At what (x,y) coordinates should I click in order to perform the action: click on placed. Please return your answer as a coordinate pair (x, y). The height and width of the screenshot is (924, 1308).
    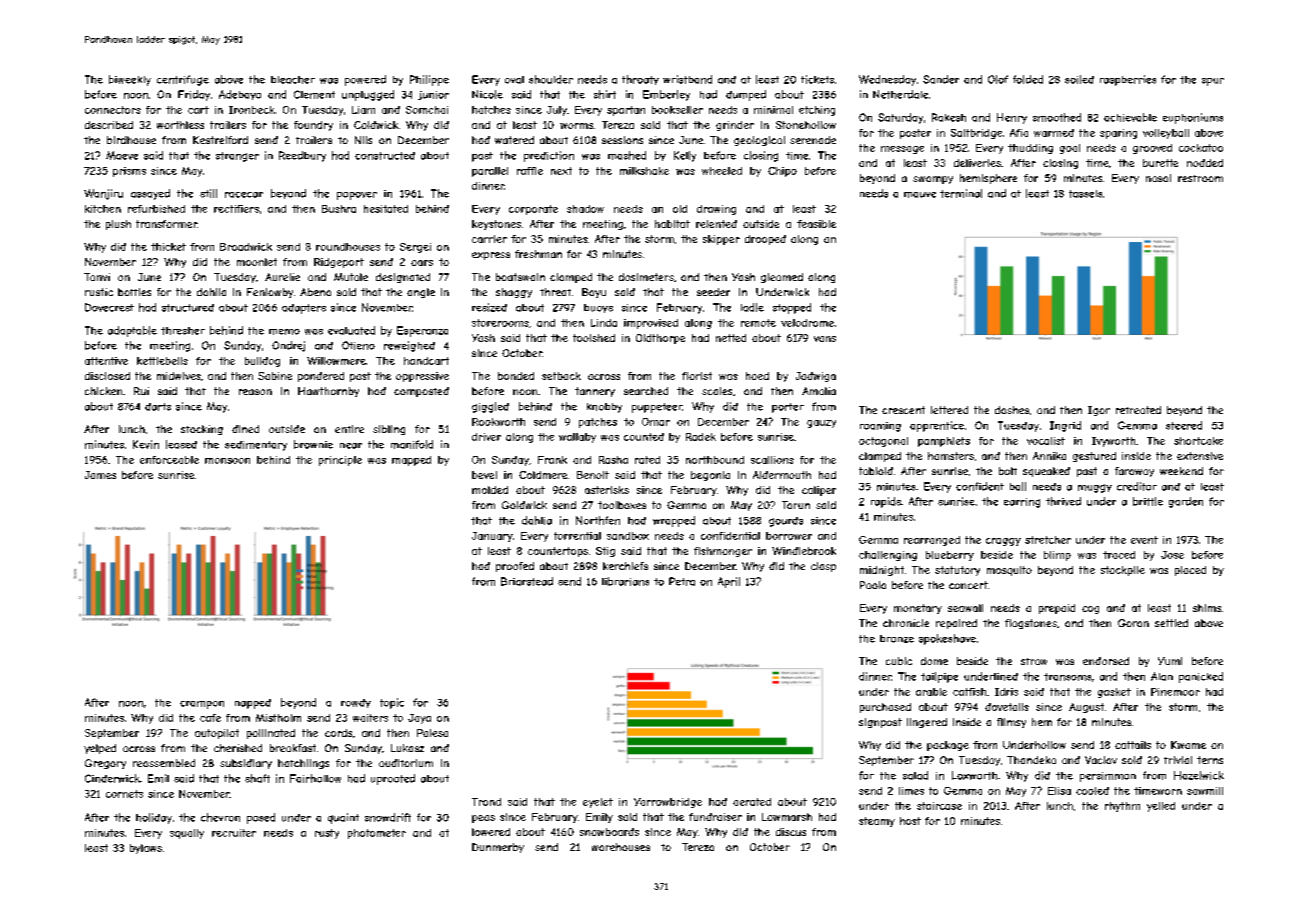
    Looking at the image, I should click on (1190, 571).
